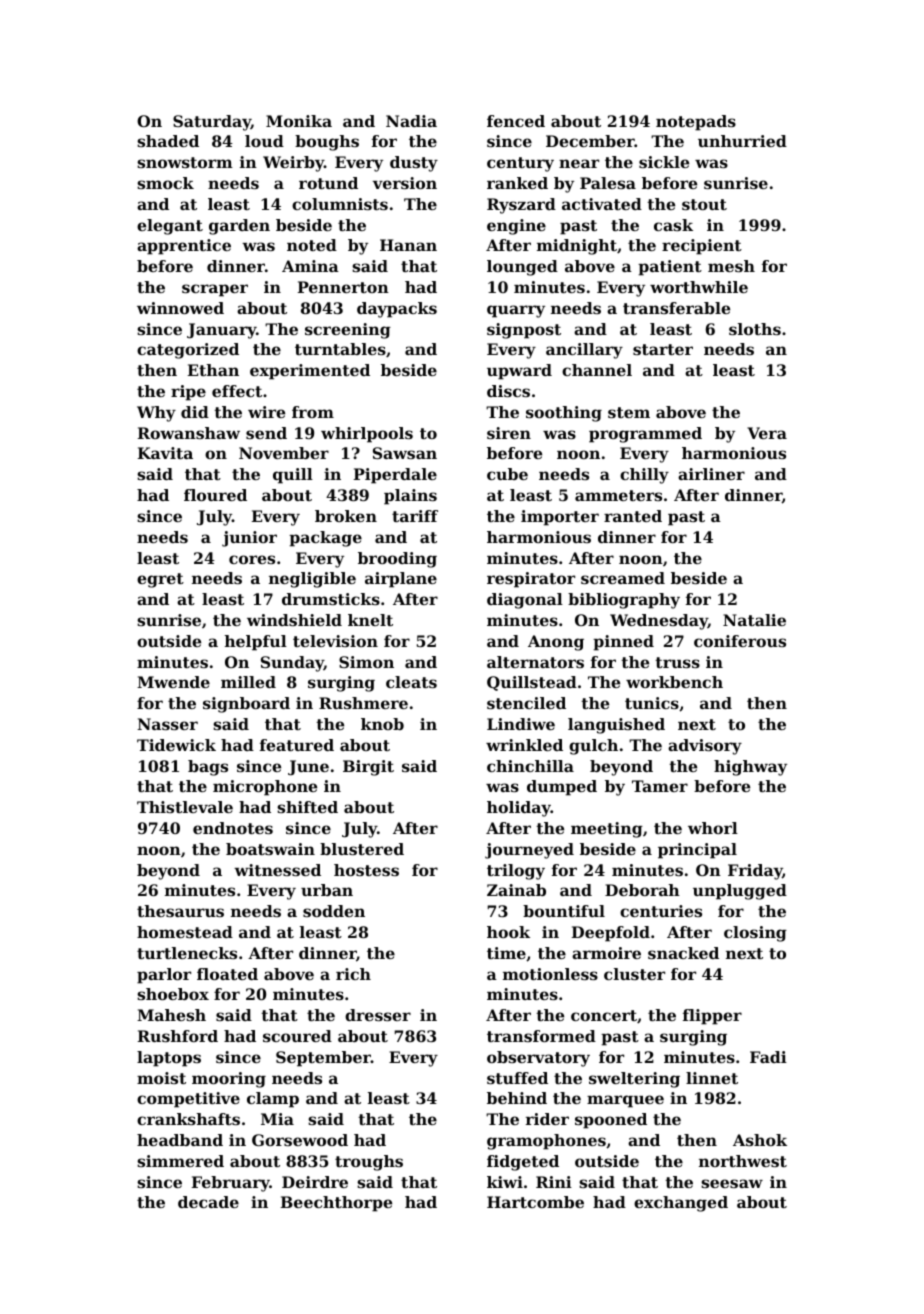  I want to click on Deirdre, so click(315, 1182).
